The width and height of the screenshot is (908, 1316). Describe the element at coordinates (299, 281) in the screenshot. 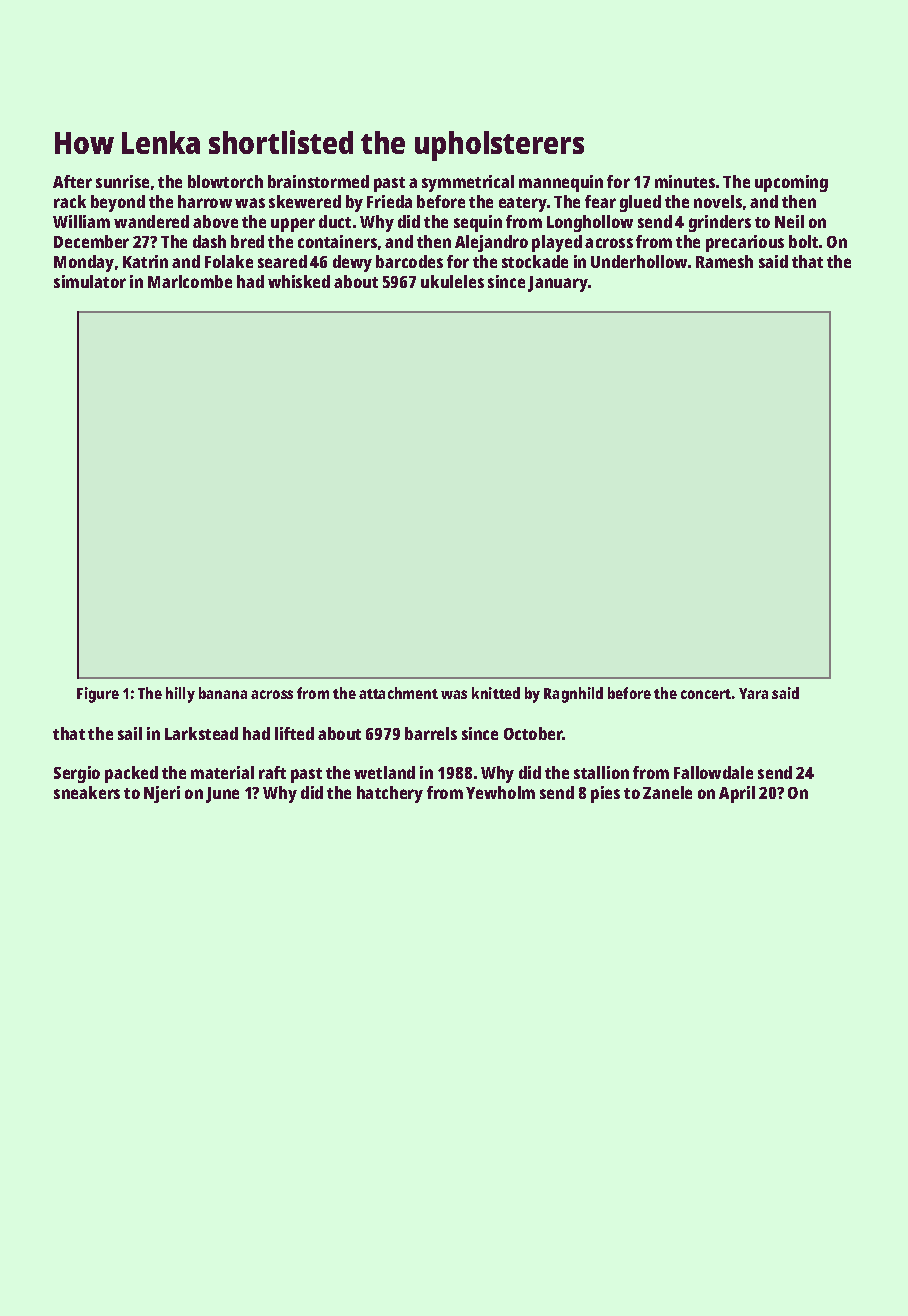

I see `whisked` at that location.
